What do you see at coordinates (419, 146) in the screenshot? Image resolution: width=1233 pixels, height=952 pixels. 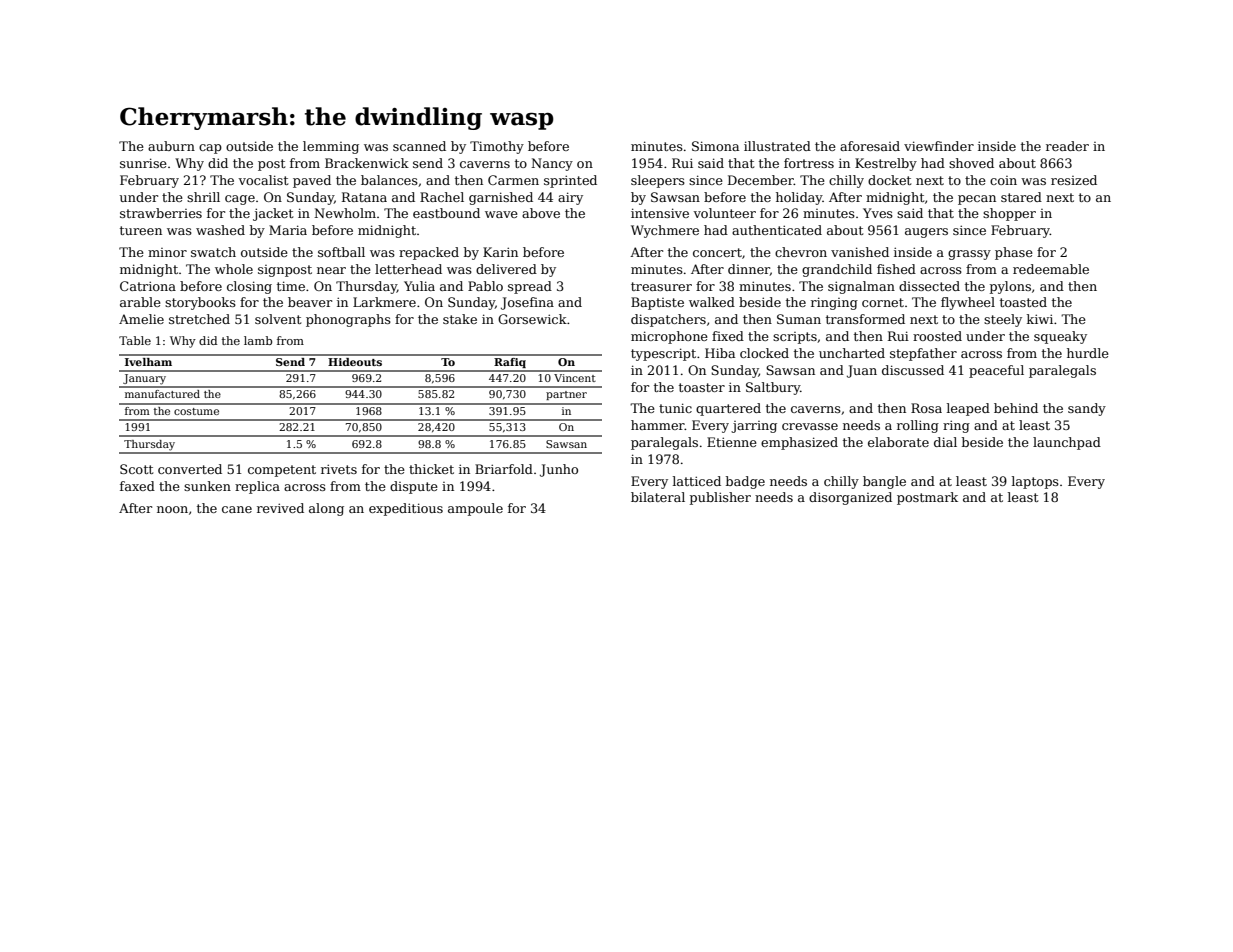 I see `scanned` at bounding box center [419, 146].
